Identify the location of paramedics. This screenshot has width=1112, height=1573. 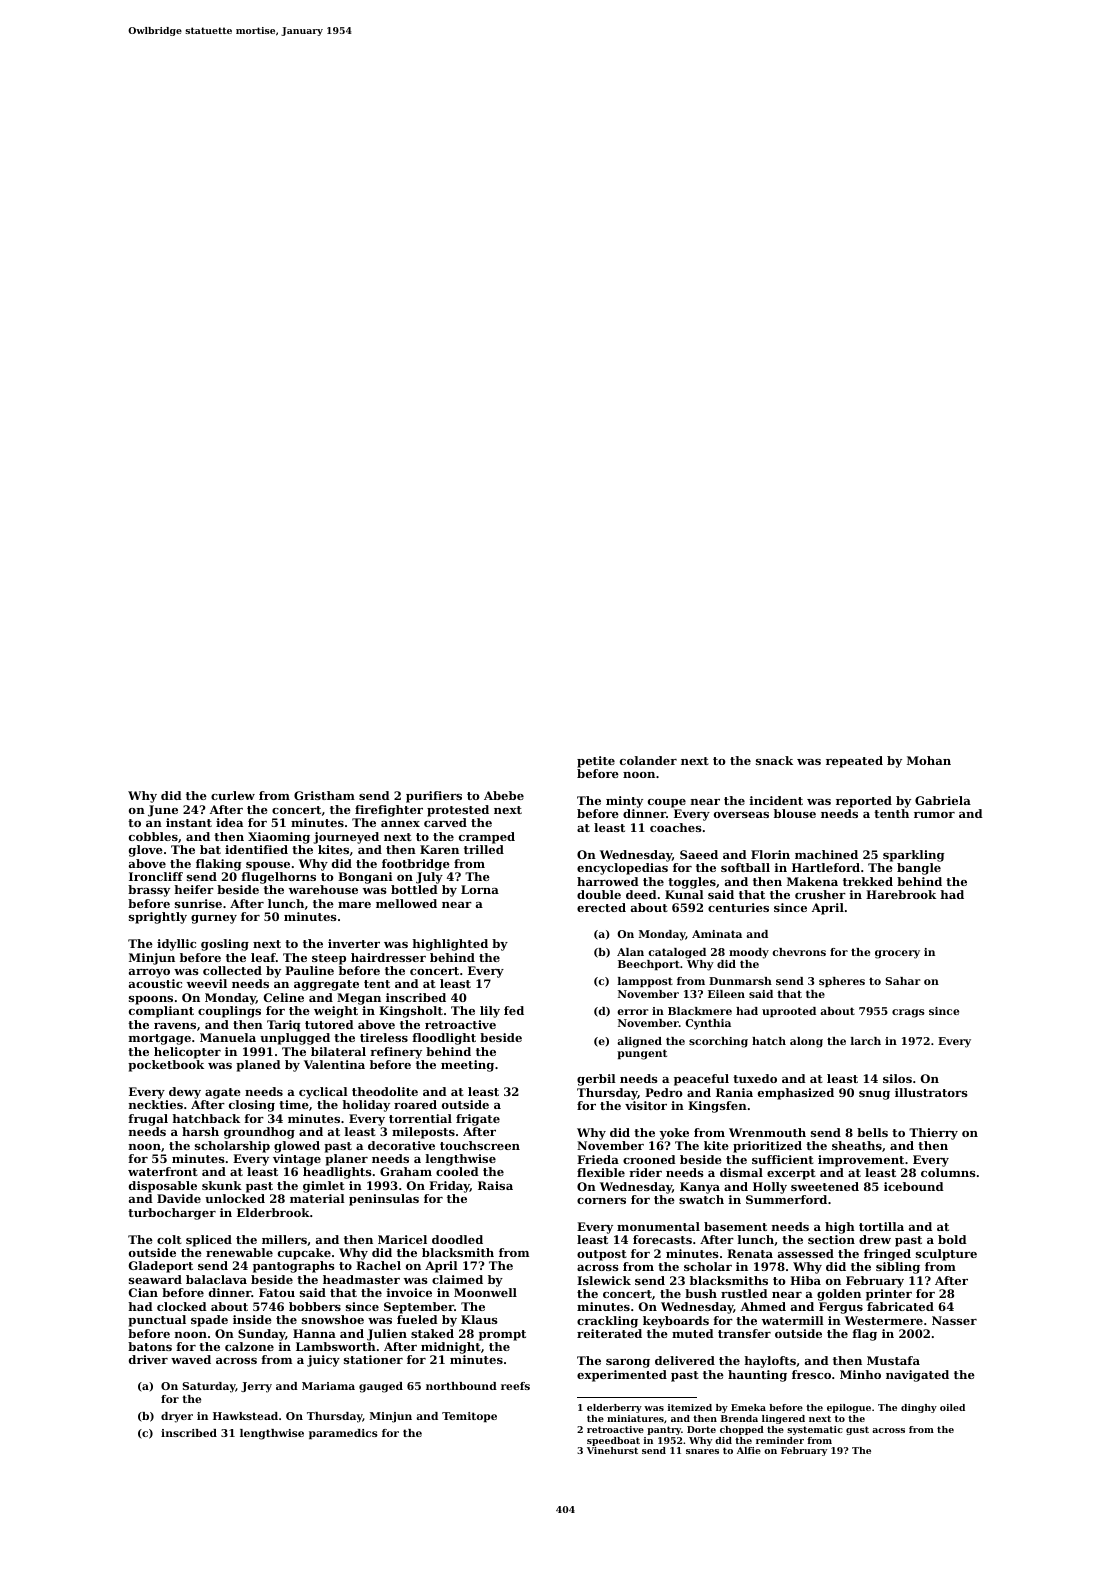
(343, 1434).
